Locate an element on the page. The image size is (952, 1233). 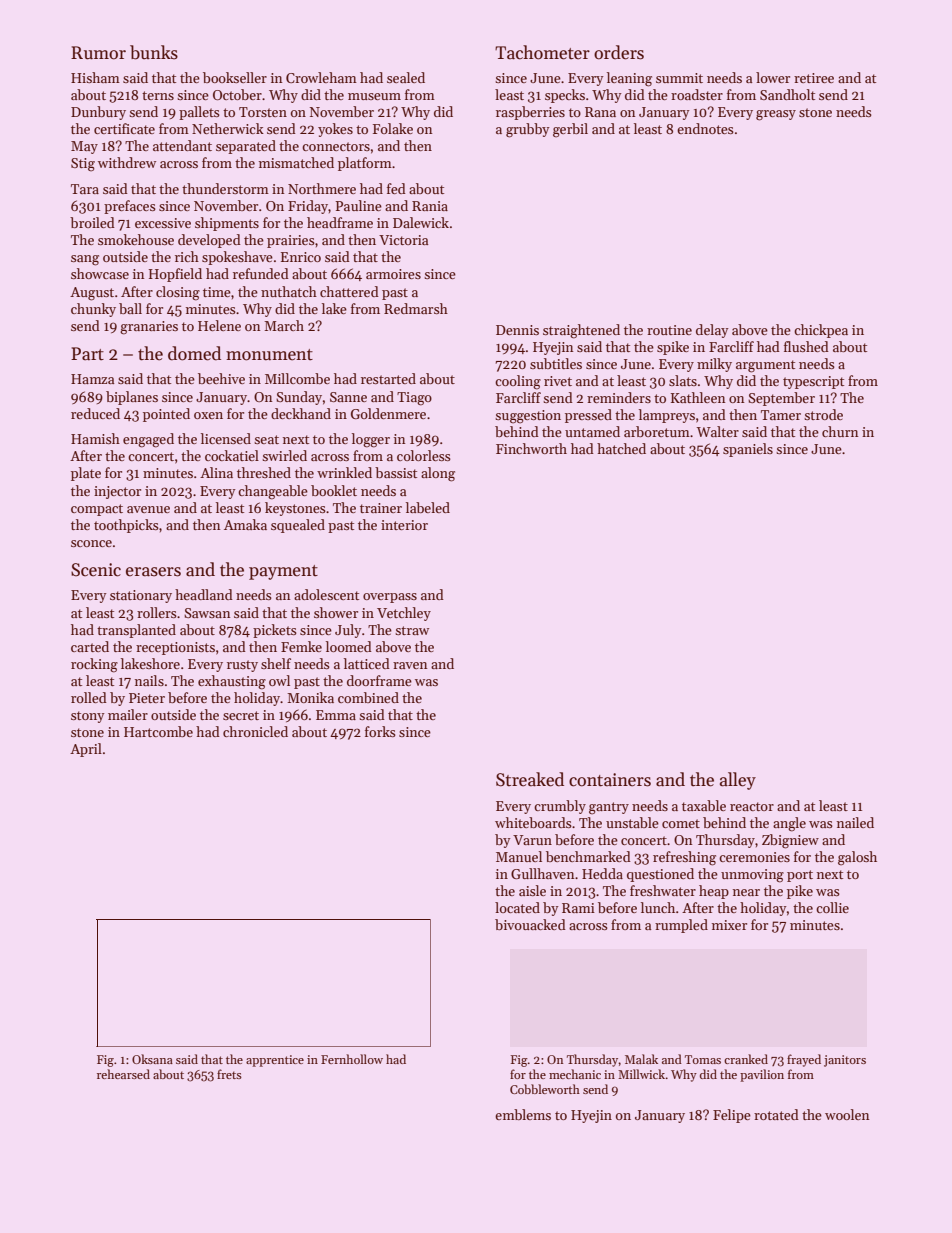
rehearsed is located at coordinates (123, 1074).
